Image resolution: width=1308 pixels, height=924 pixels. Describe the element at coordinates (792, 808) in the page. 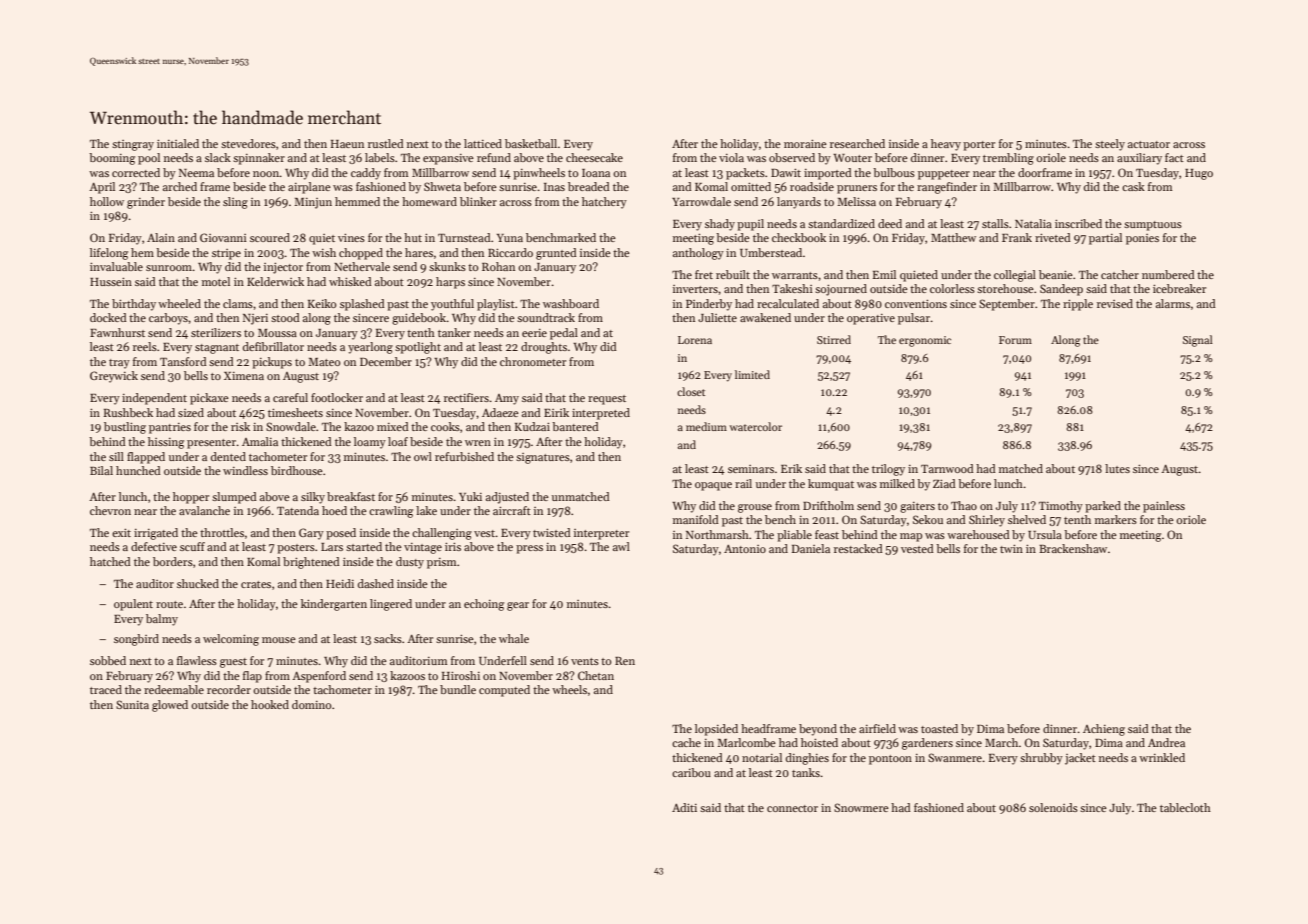

I see `connector` at that location.
